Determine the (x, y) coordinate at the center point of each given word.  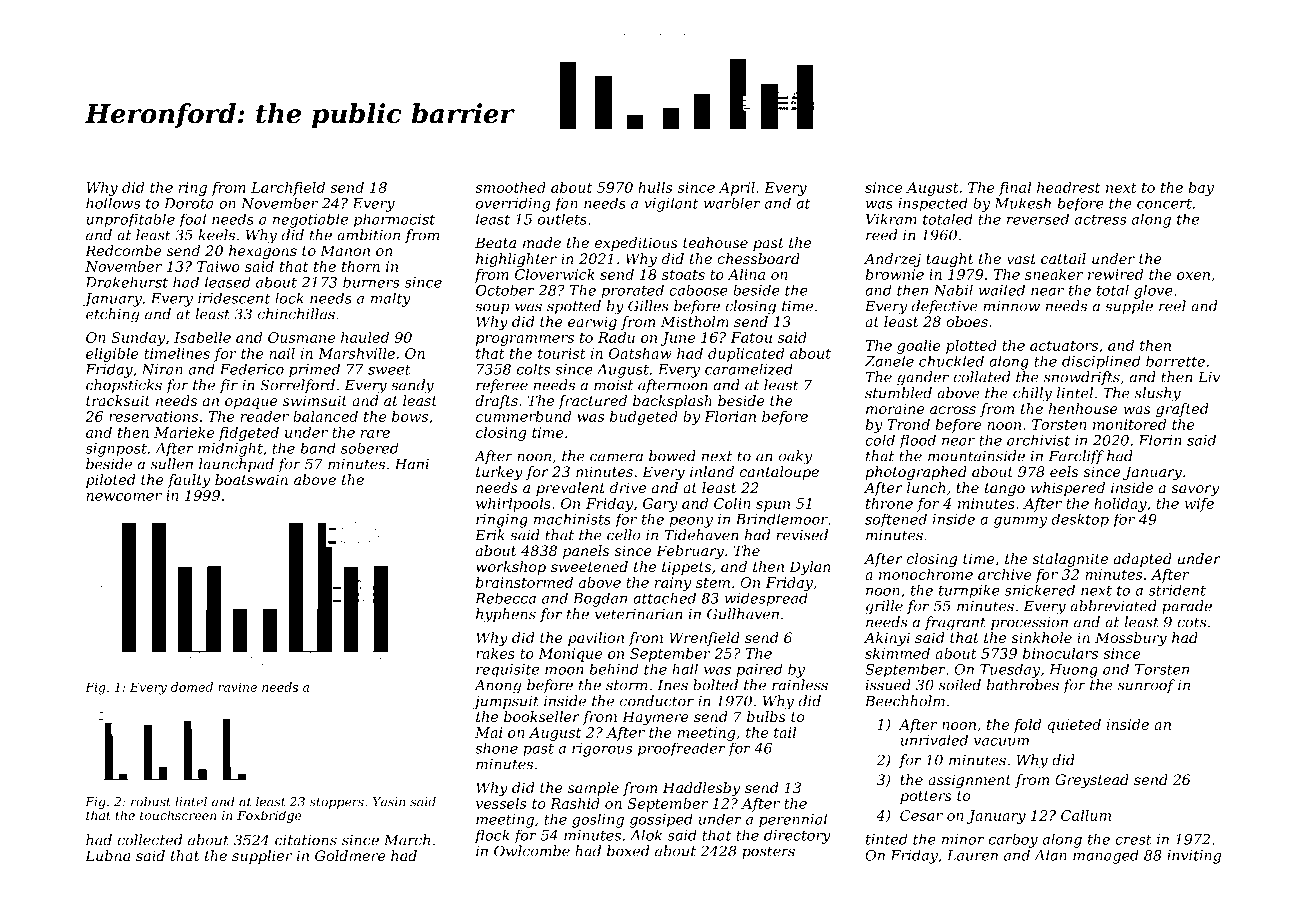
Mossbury (1131, 639)
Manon (345, 250)
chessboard (758, 258)
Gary (660, 505)
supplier (262, 857)
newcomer (124, 497)
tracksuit (118, 400)
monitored (1129, 424)
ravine (237, 687)
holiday (1120, 505)
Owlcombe (532, 851)
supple (1129, 307)
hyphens (506, 615)
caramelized (749, 369)
